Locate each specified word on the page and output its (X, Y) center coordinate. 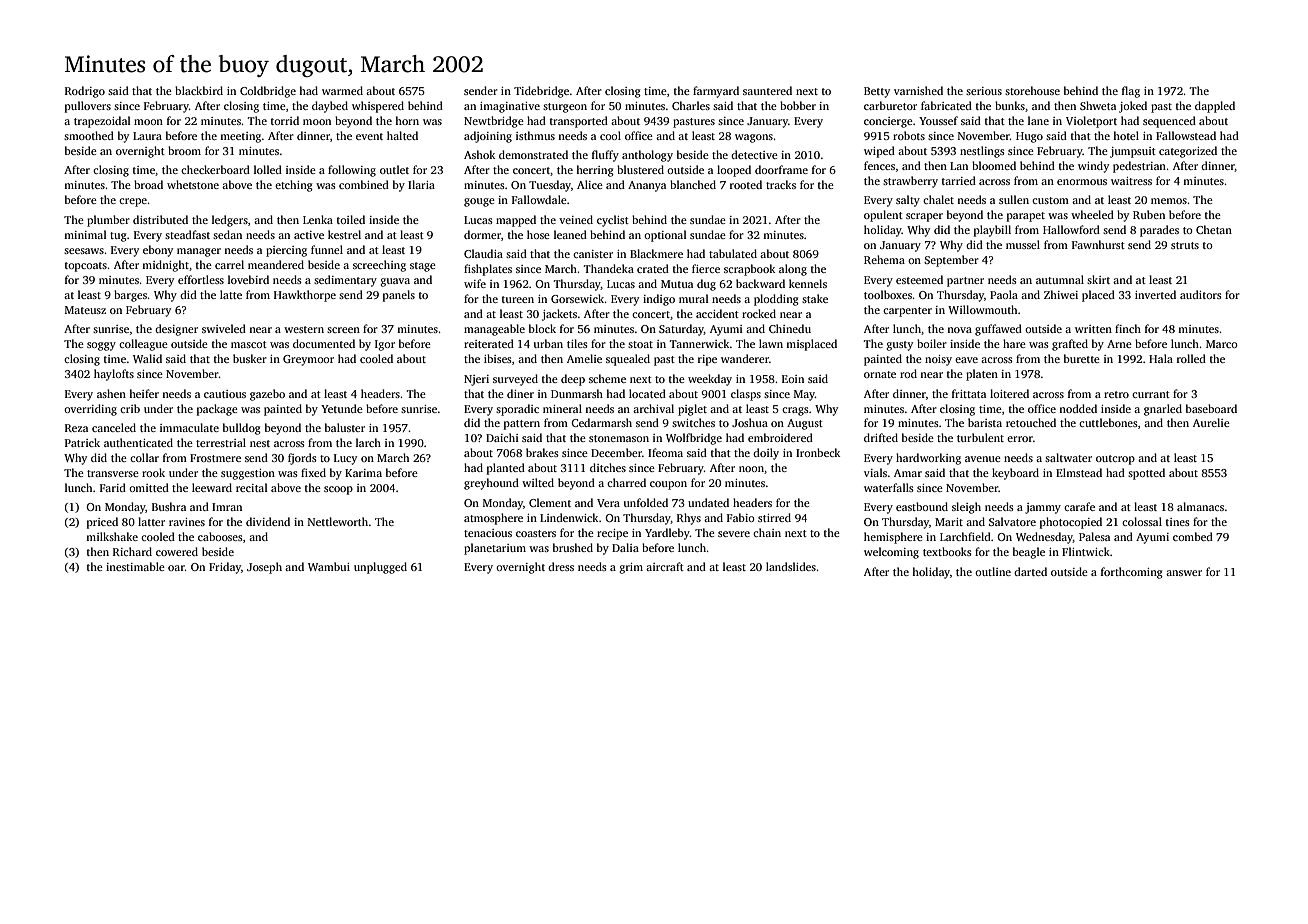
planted (506, 469)
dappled (1215, 107)
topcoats (86, 267)
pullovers (88, 107)
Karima (363, 473)
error (1020, 439)
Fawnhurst (1098, 244)
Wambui (329, 566)
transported (579, 122)
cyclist (613, 221)
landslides (791, 566)
